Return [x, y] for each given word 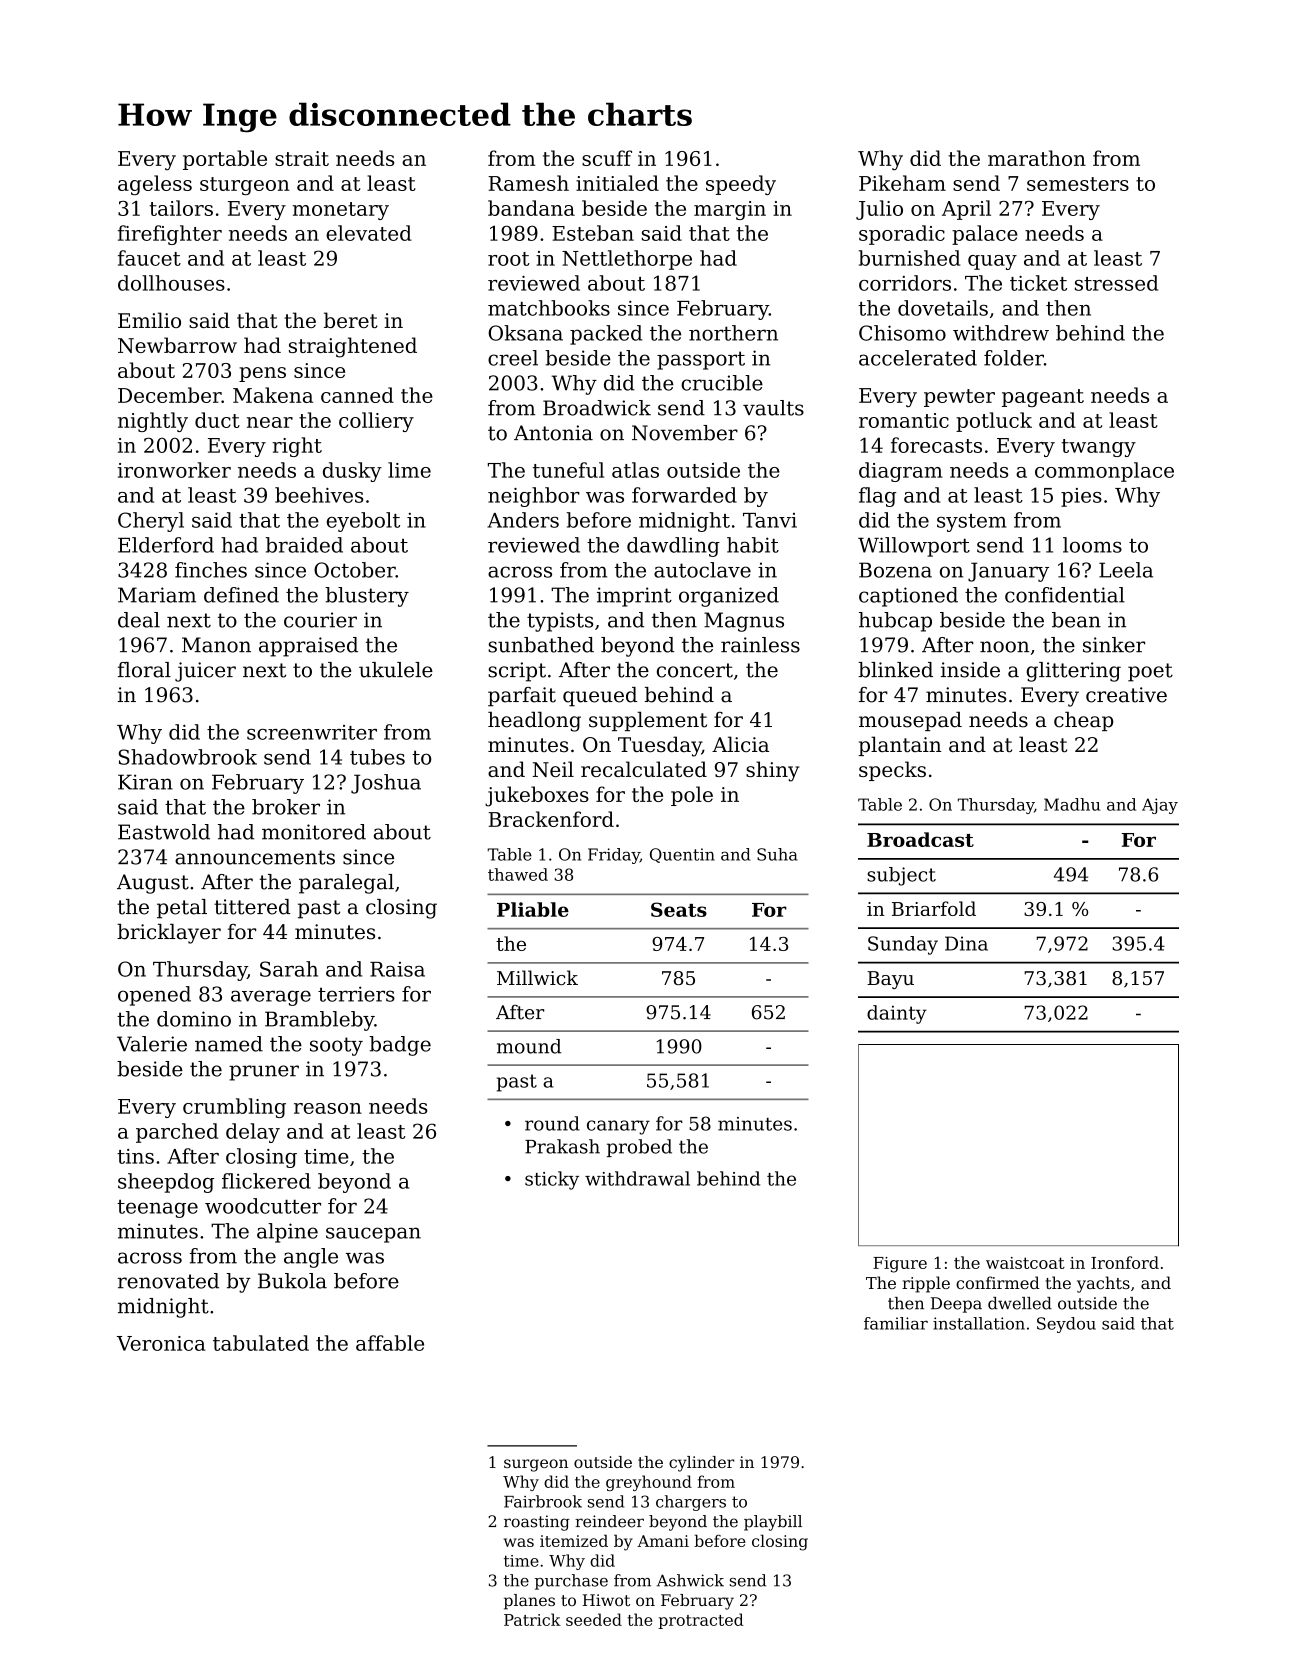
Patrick [532, 1619]
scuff [607, 158]
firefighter [170, 235]
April [966, 210]
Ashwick [690, 1580]
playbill [773, 1523]
